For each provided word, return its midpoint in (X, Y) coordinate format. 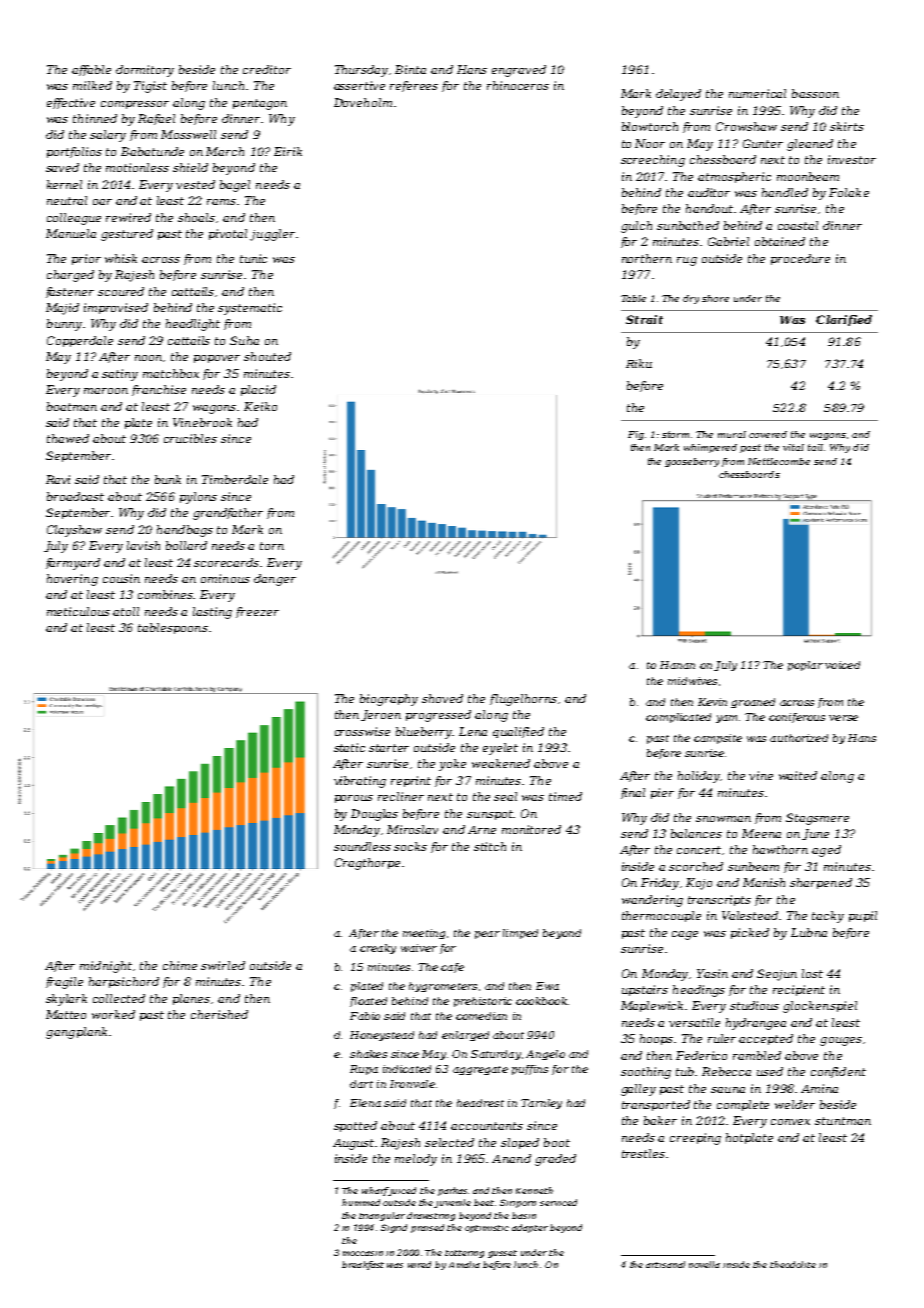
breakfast (363, 1265)
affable (91, 70)
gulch (636, 227)
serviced (558, 1202)
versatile (694, 1022)
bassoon (815, 93)
